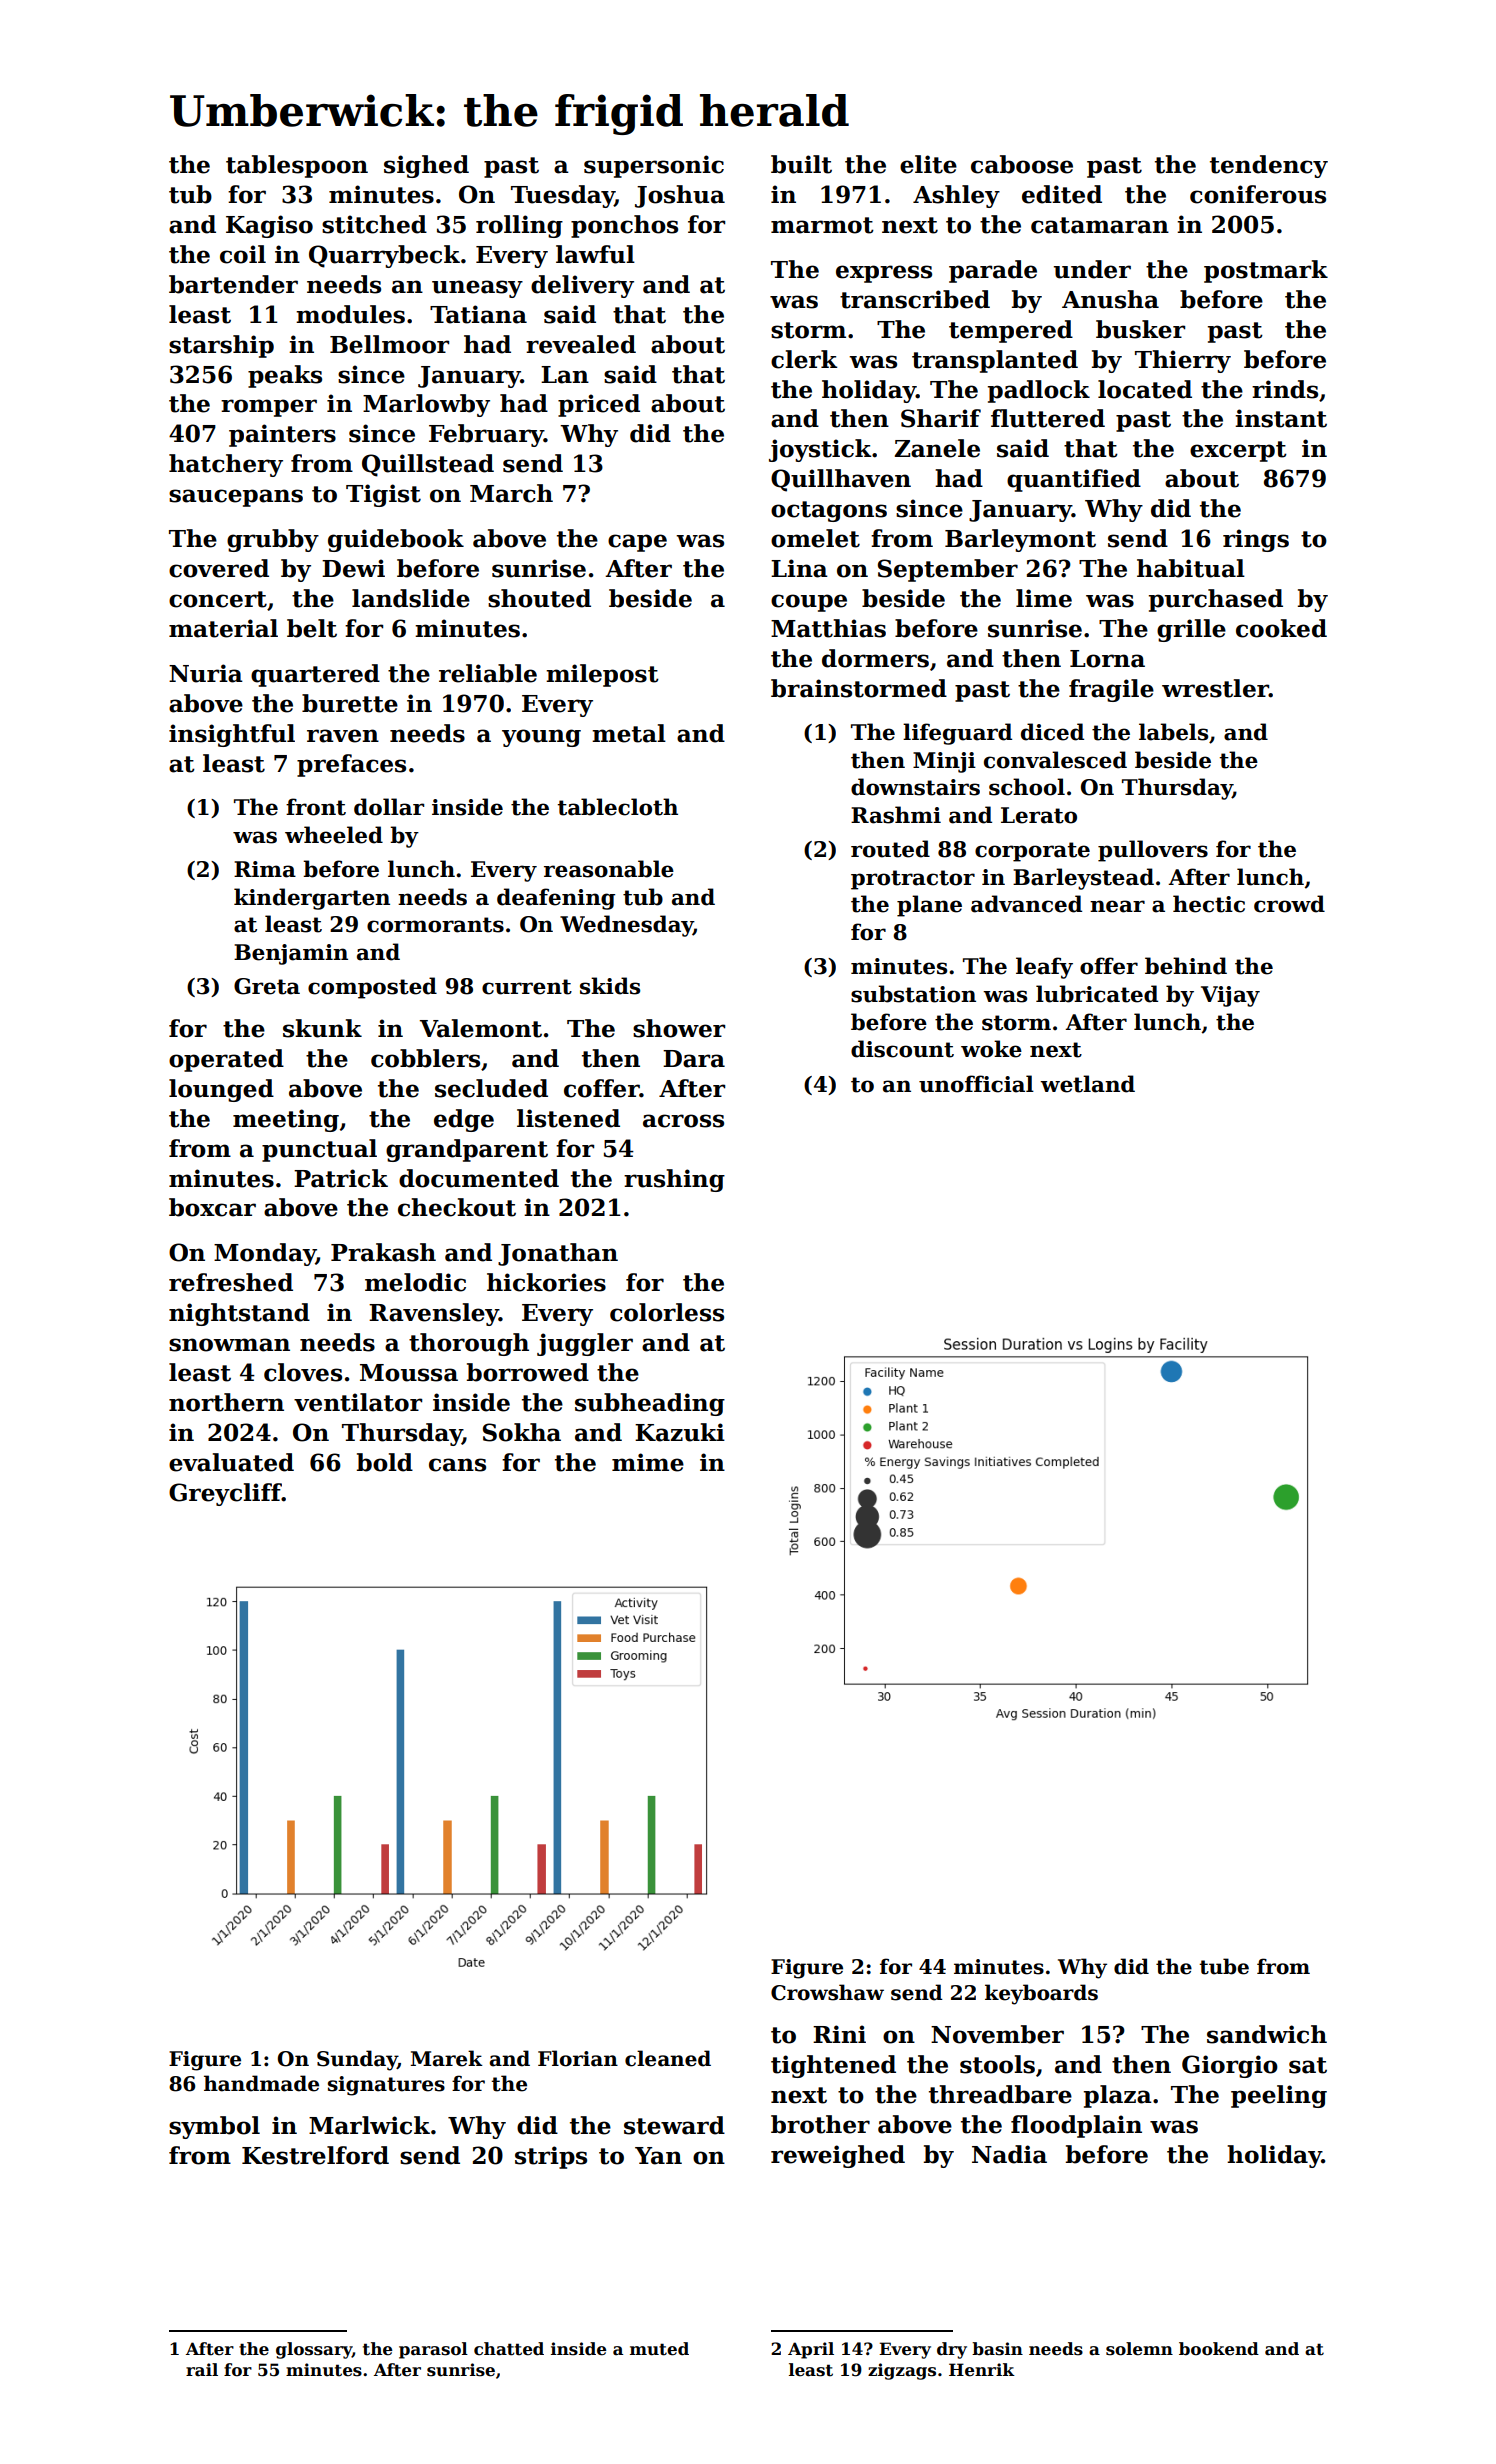 The height and width of the page is (2464, 1496). I want to click on wetland, so click(1087, 1084).
